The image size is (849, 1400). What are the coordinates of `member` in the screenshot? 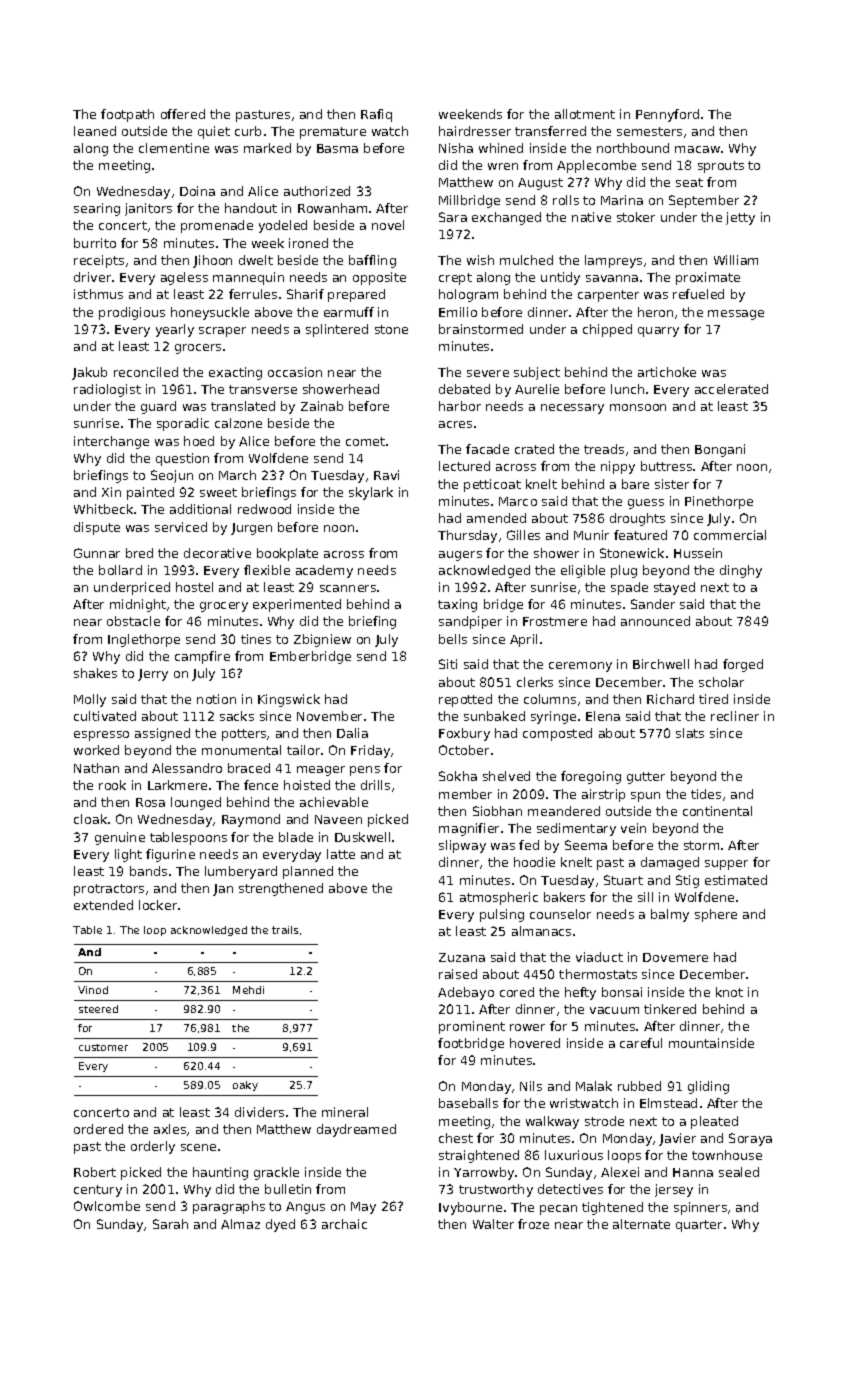 It's located at (465, 794).
